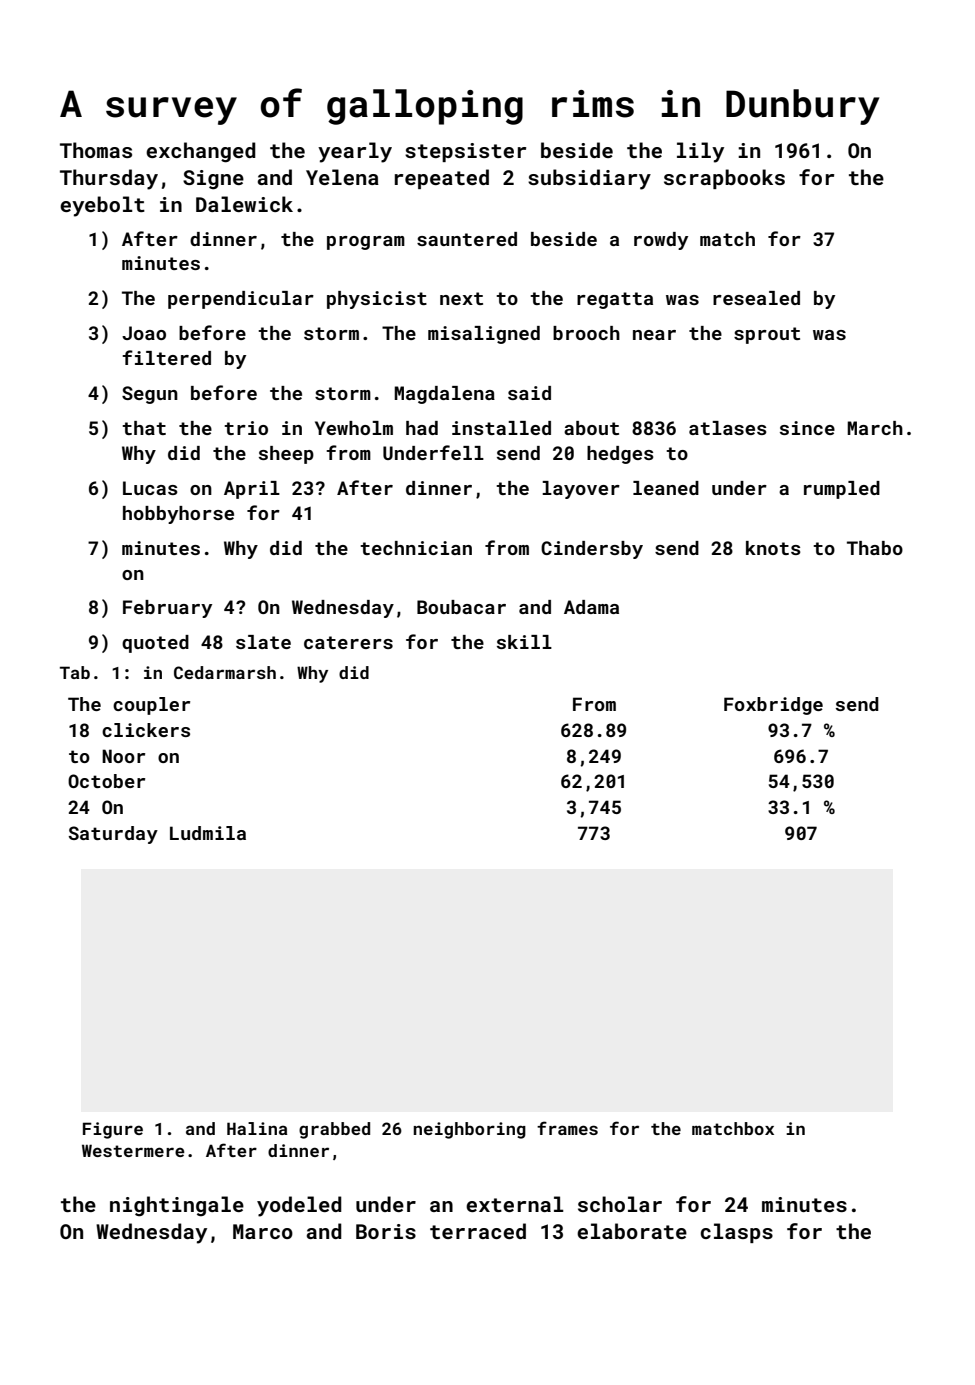  What do you see at coordinates (416, 548) in the screenshot?
I see `technician` at bounding box center [416, 548].
